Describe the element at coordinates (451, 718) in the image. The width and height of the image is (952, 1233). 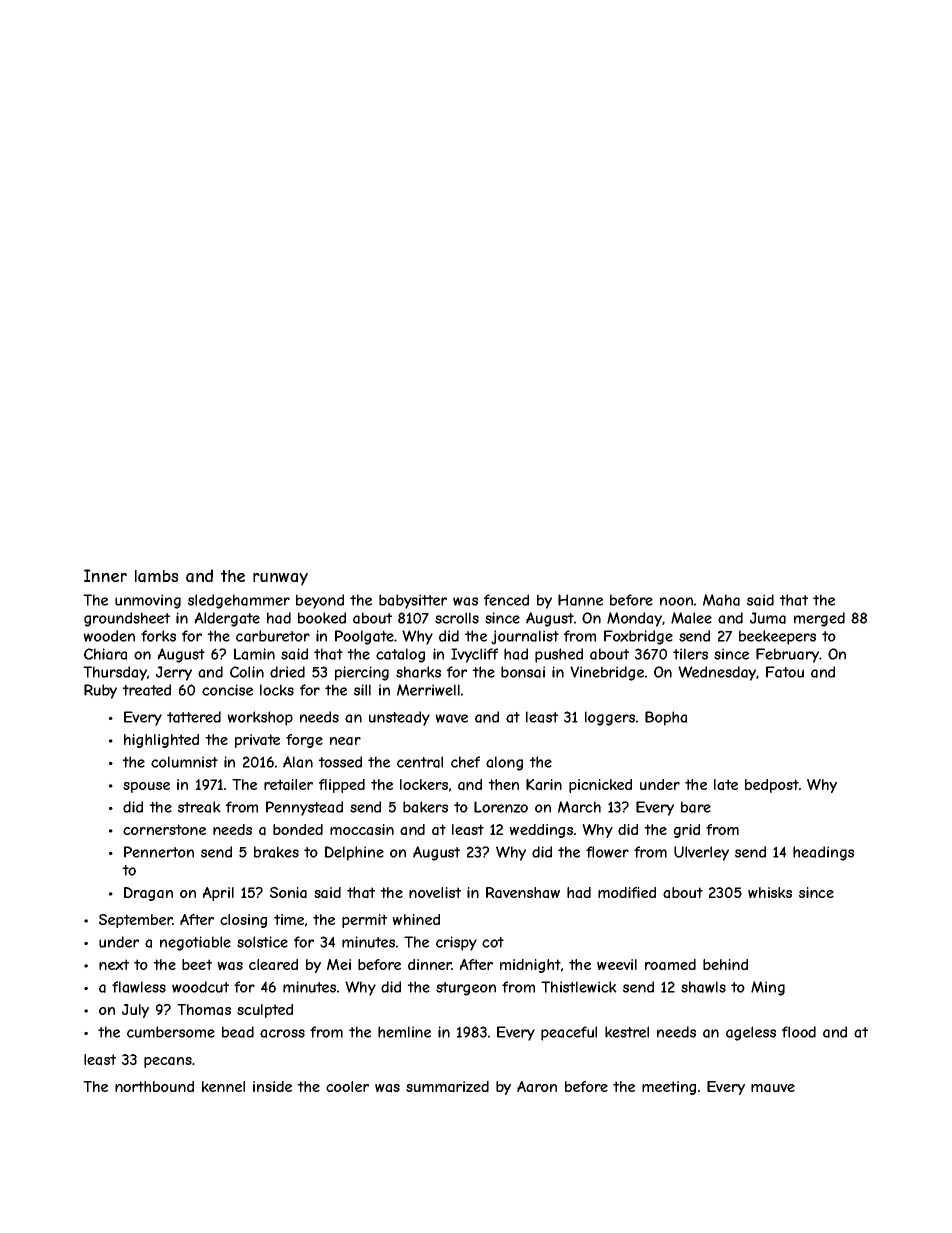
I see `wave` at that location.
